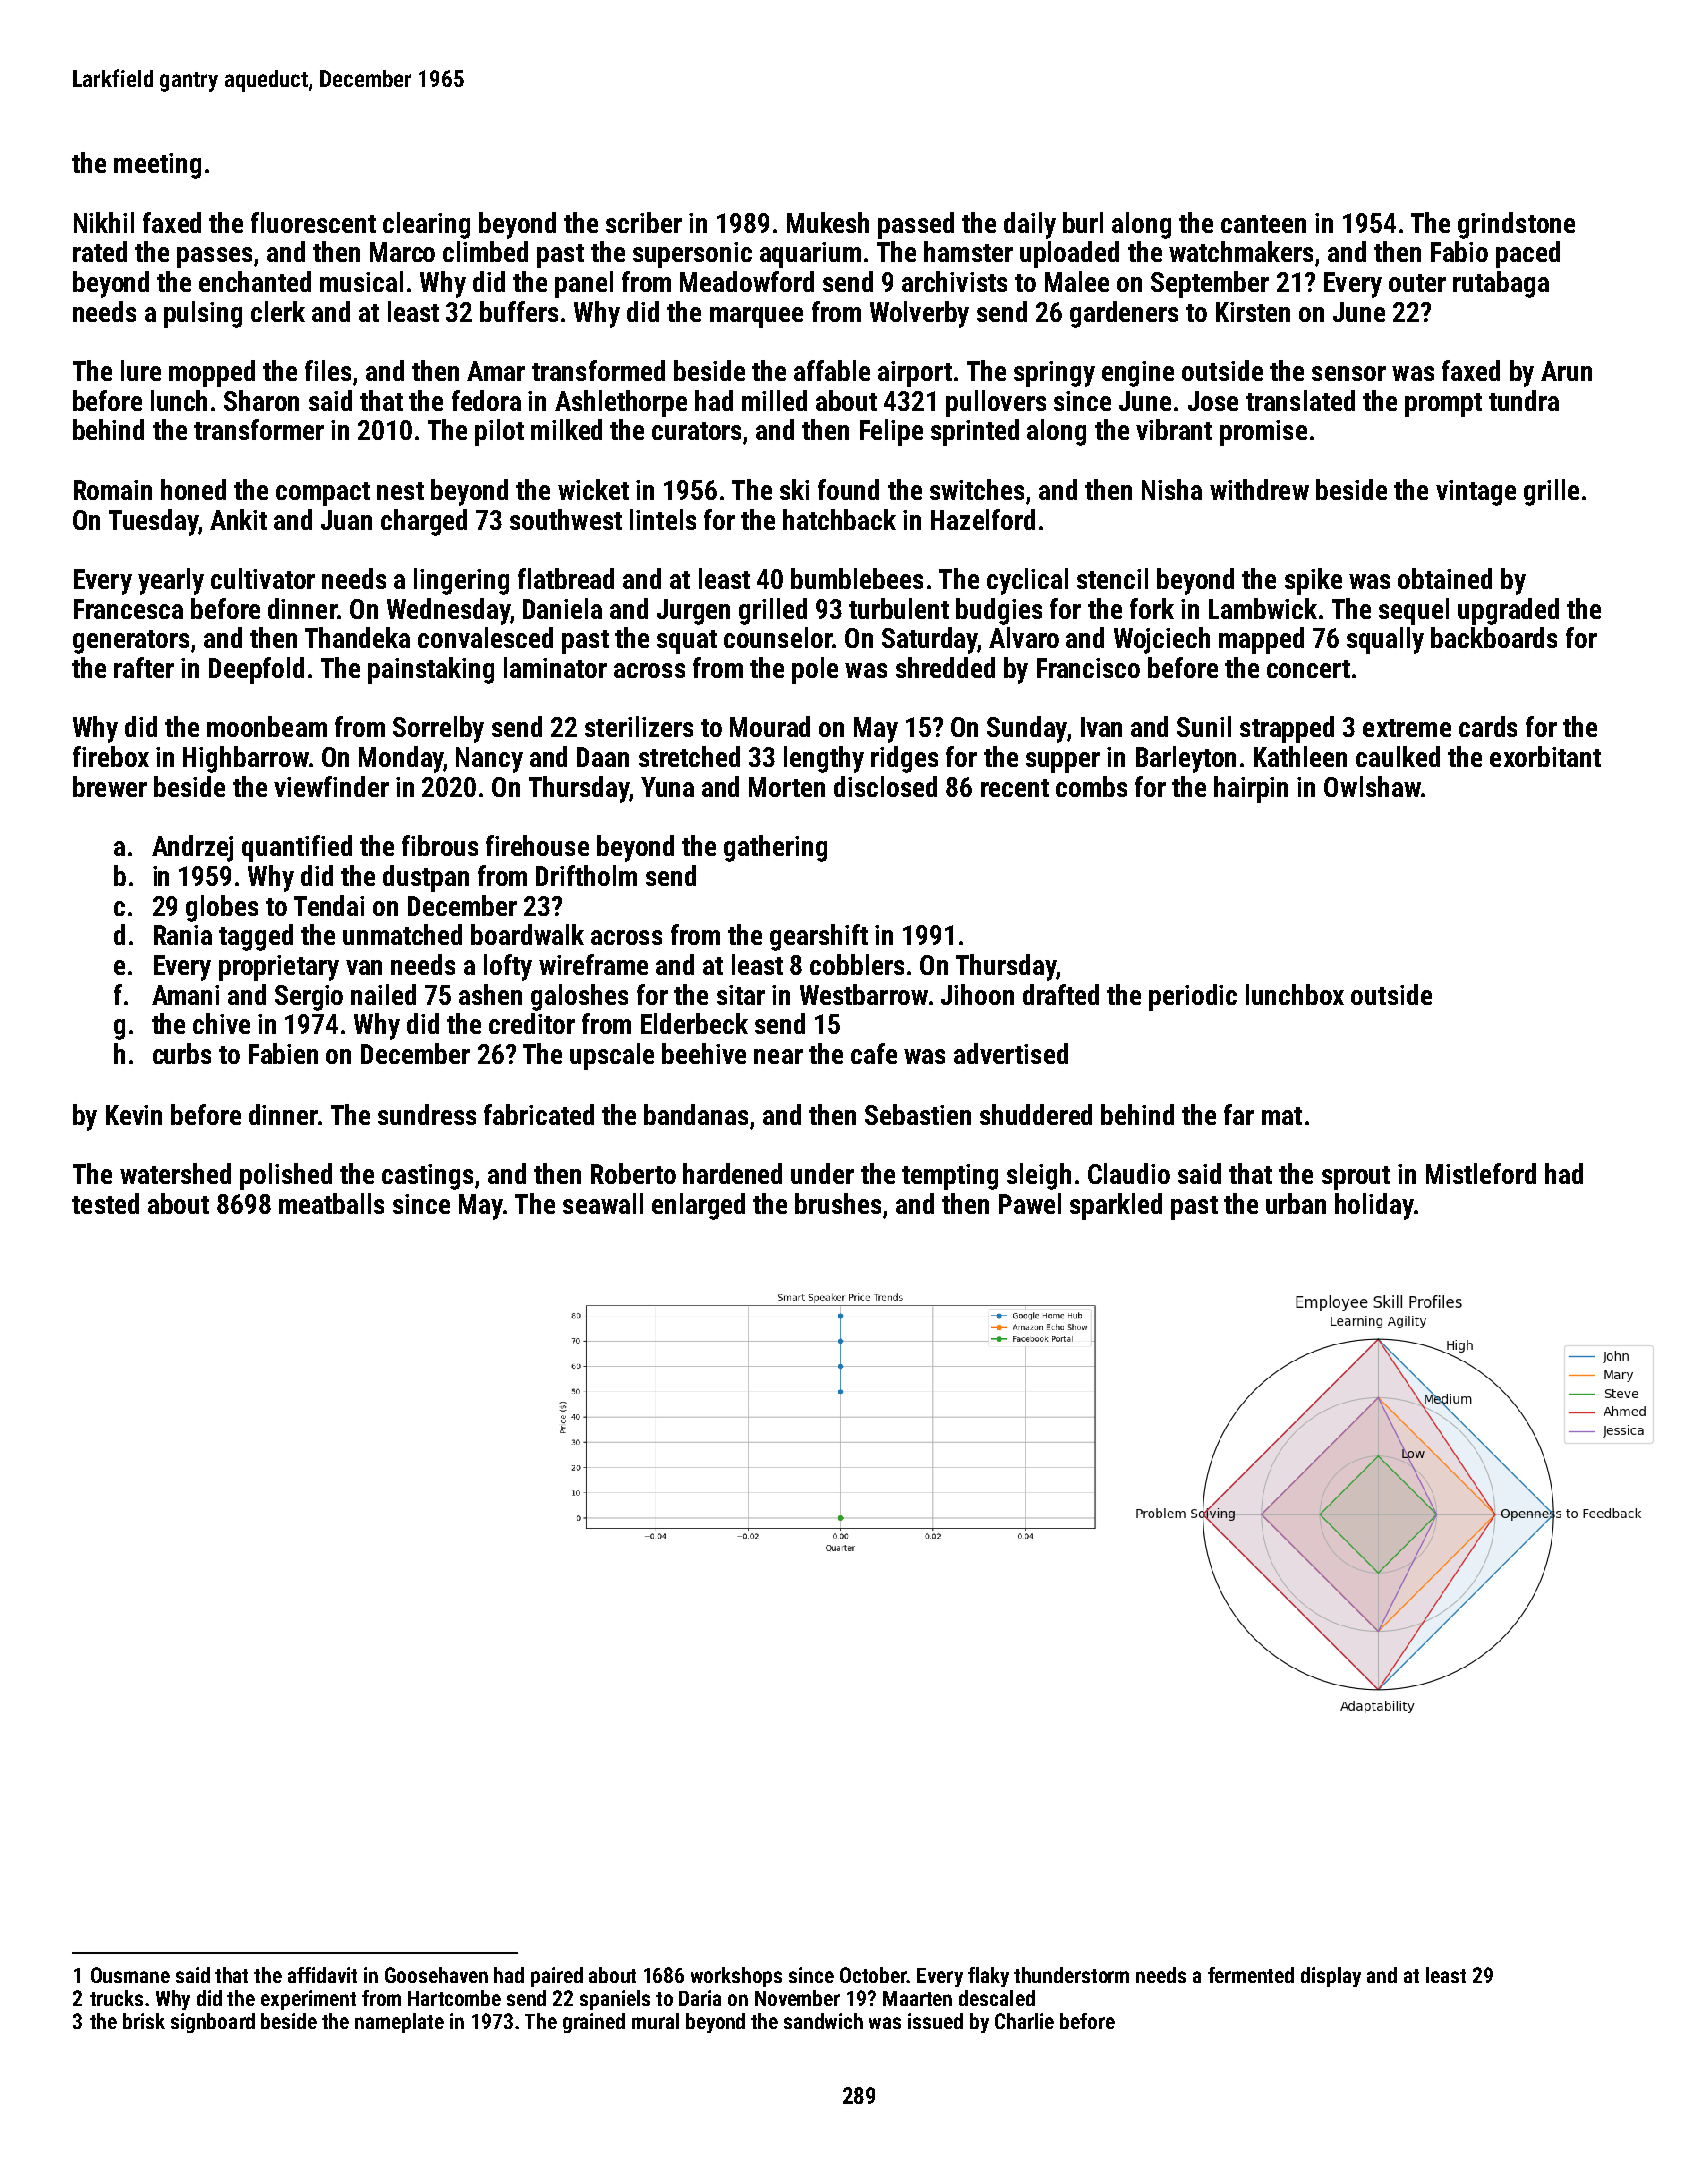  Describe the element at coordinates (594, 2023) in the screenshot. I see `grained` at that location.
